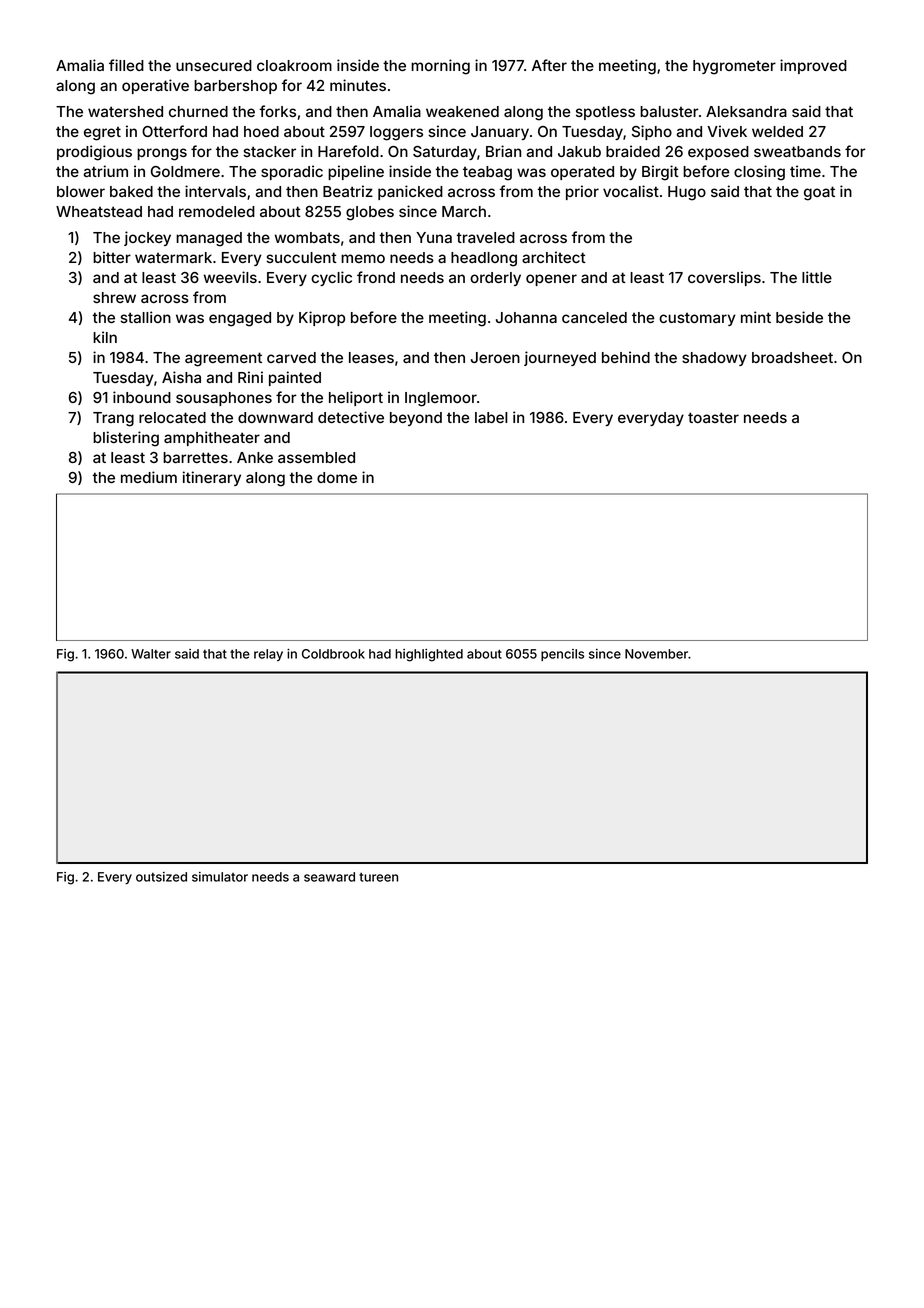 The image size is (924, 1308). Describe the element at coordinates (358, 85) in the screenshot. I see `minutes` at that location.
